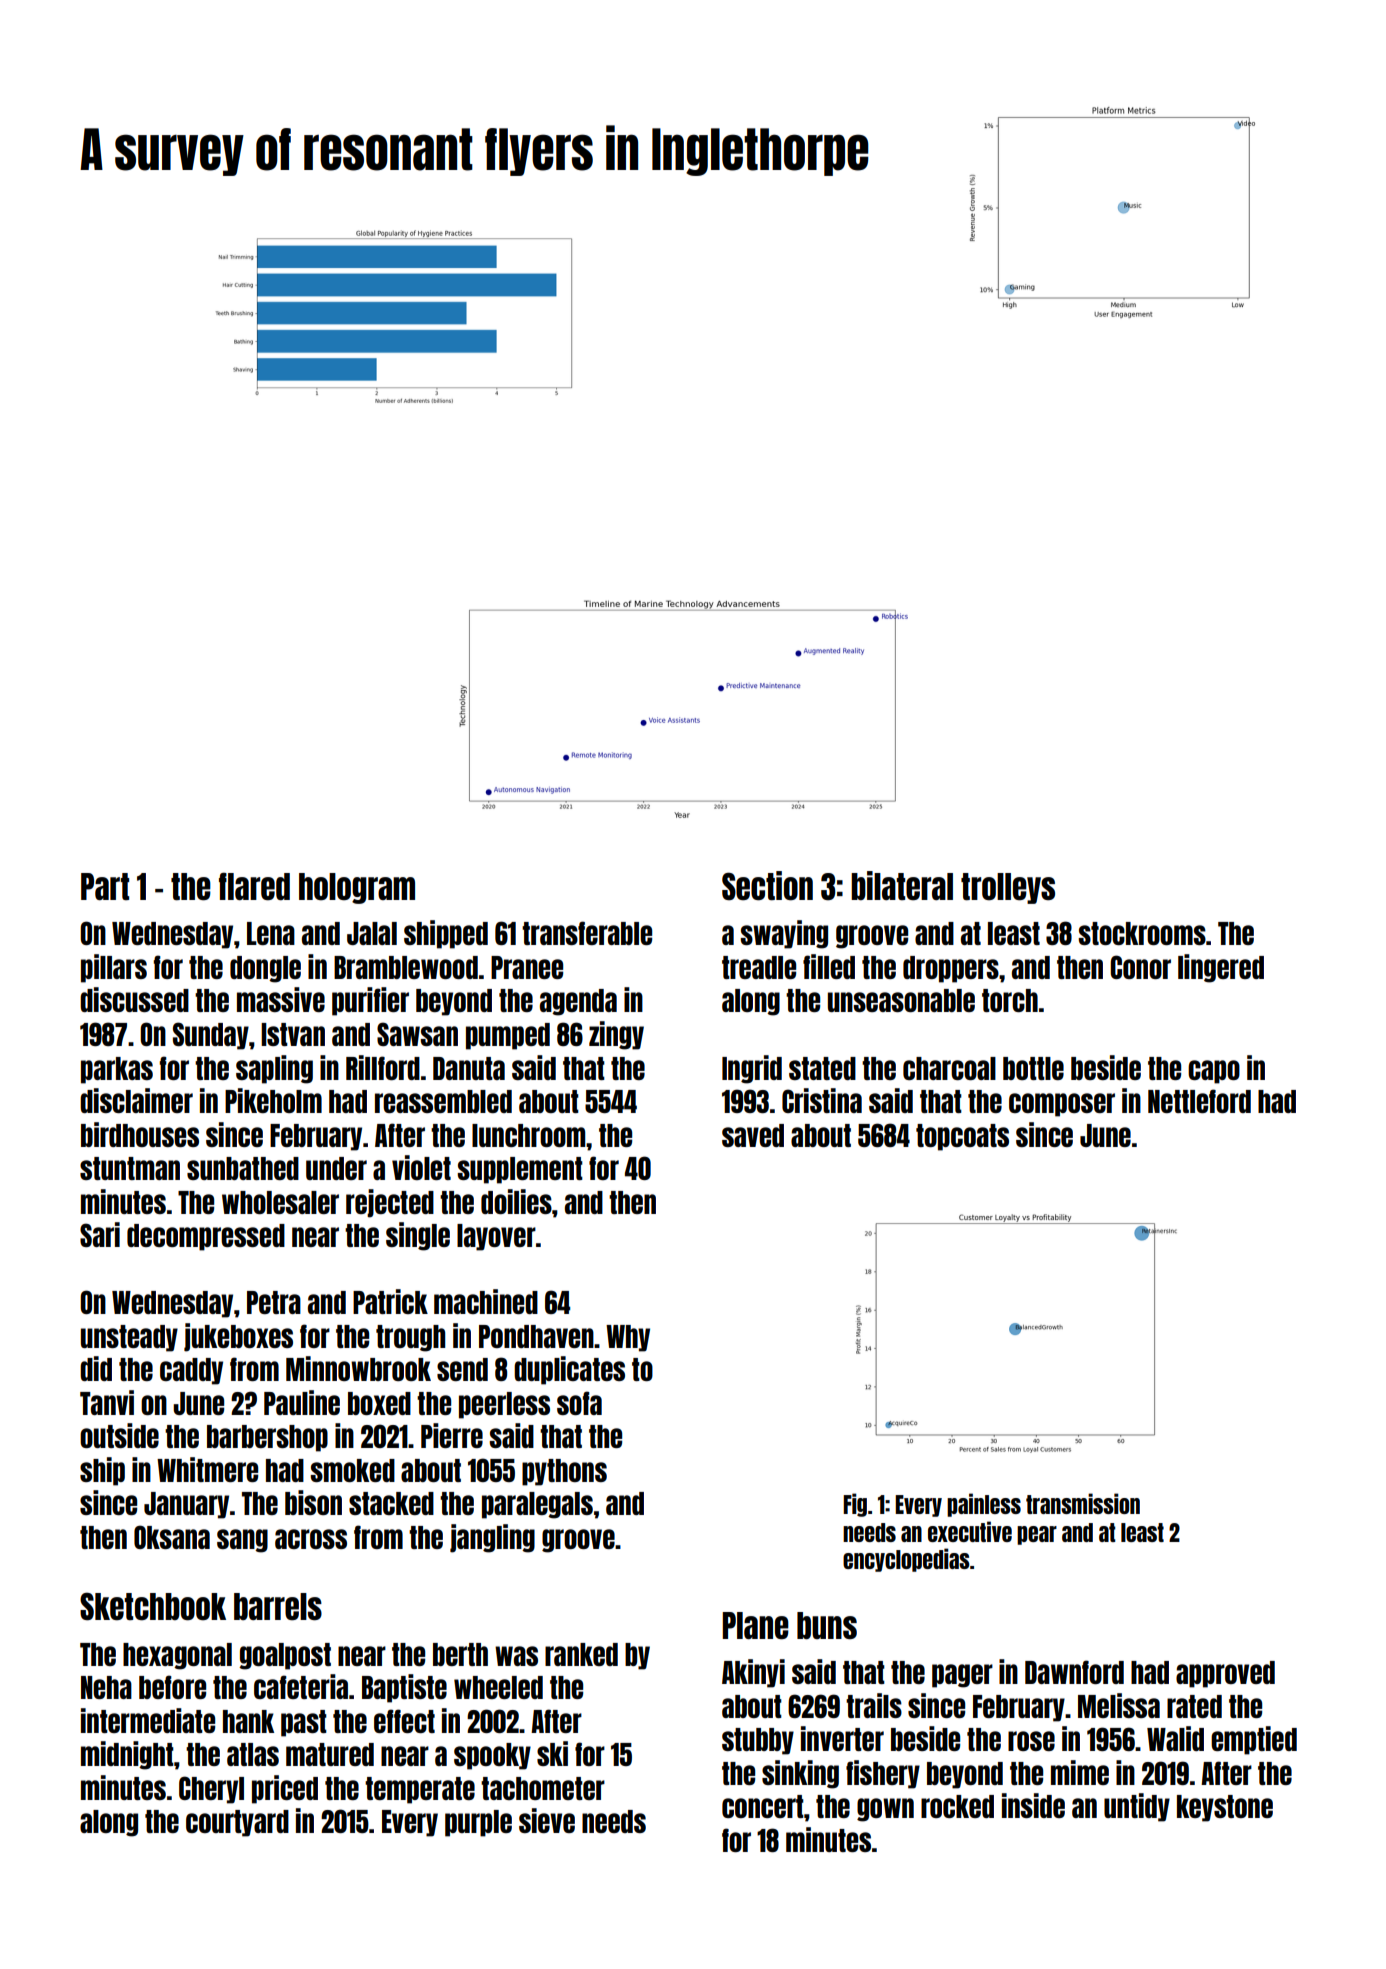  What do you see at coordinates (616, 1035) in the screenshot?
I see `zingy` at bounding box center [616, 1035].
